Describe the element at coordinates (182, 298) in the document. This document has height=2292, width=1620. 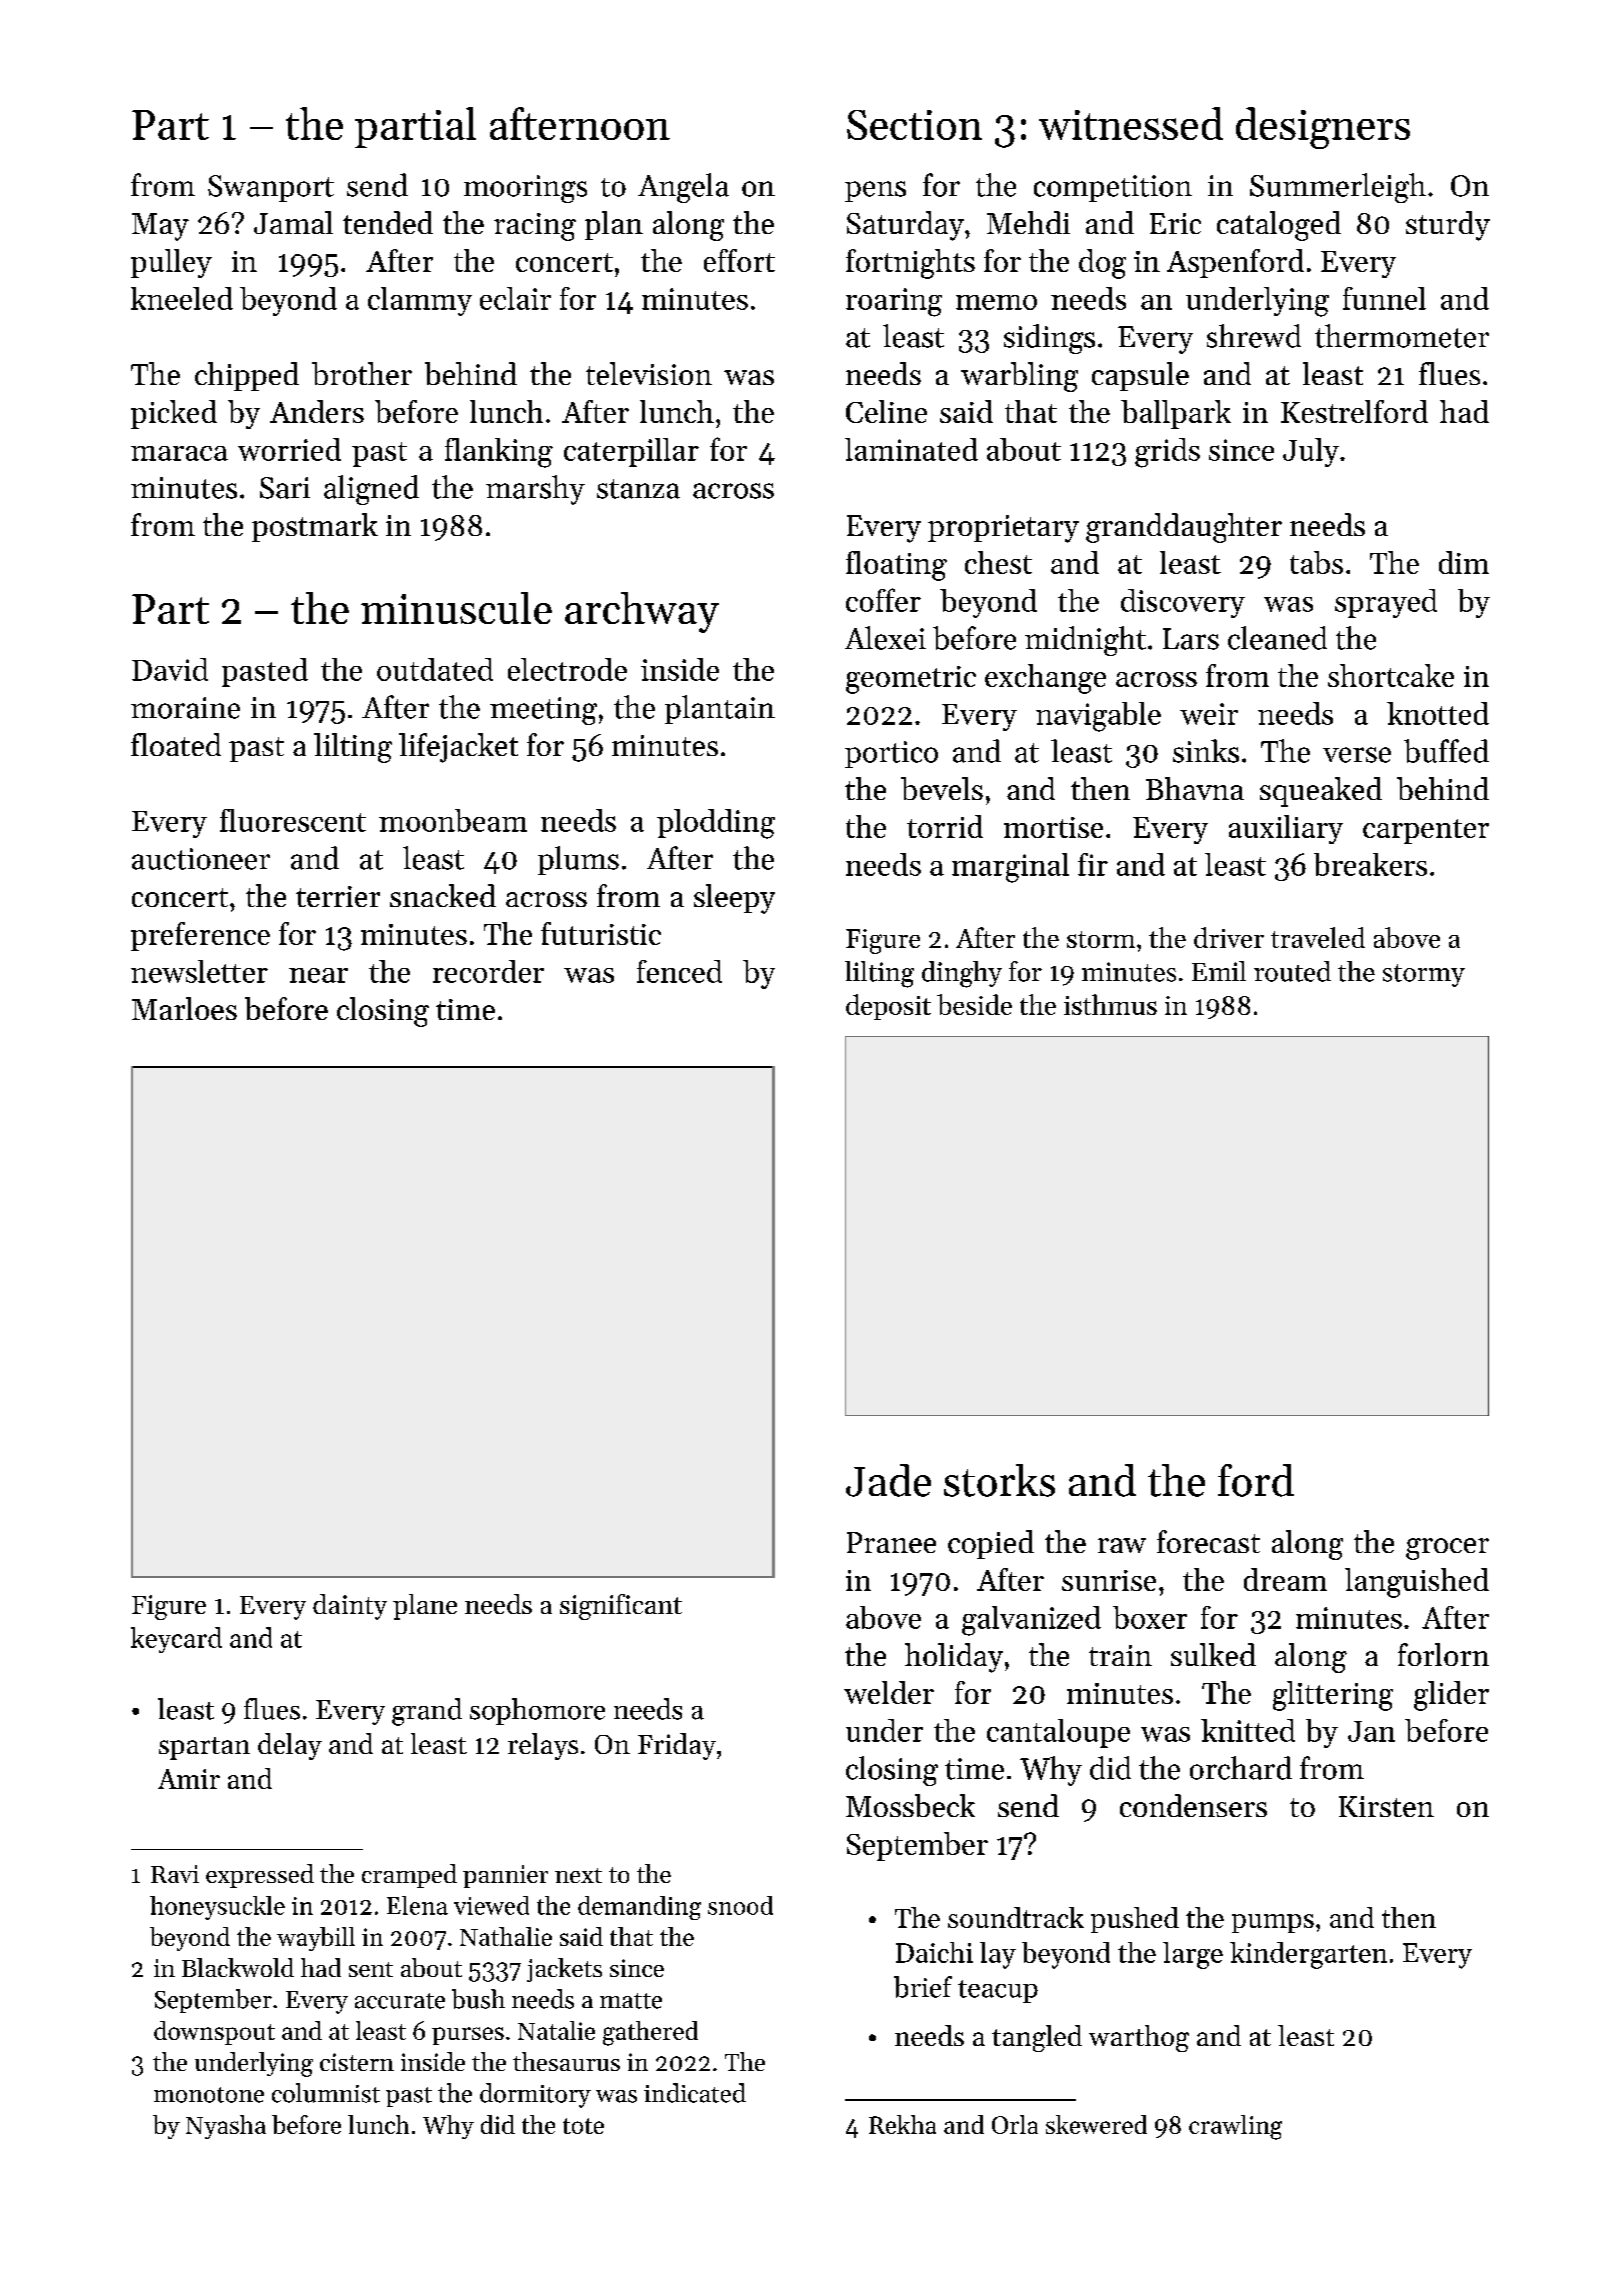
I see `kneeled` at that location.
